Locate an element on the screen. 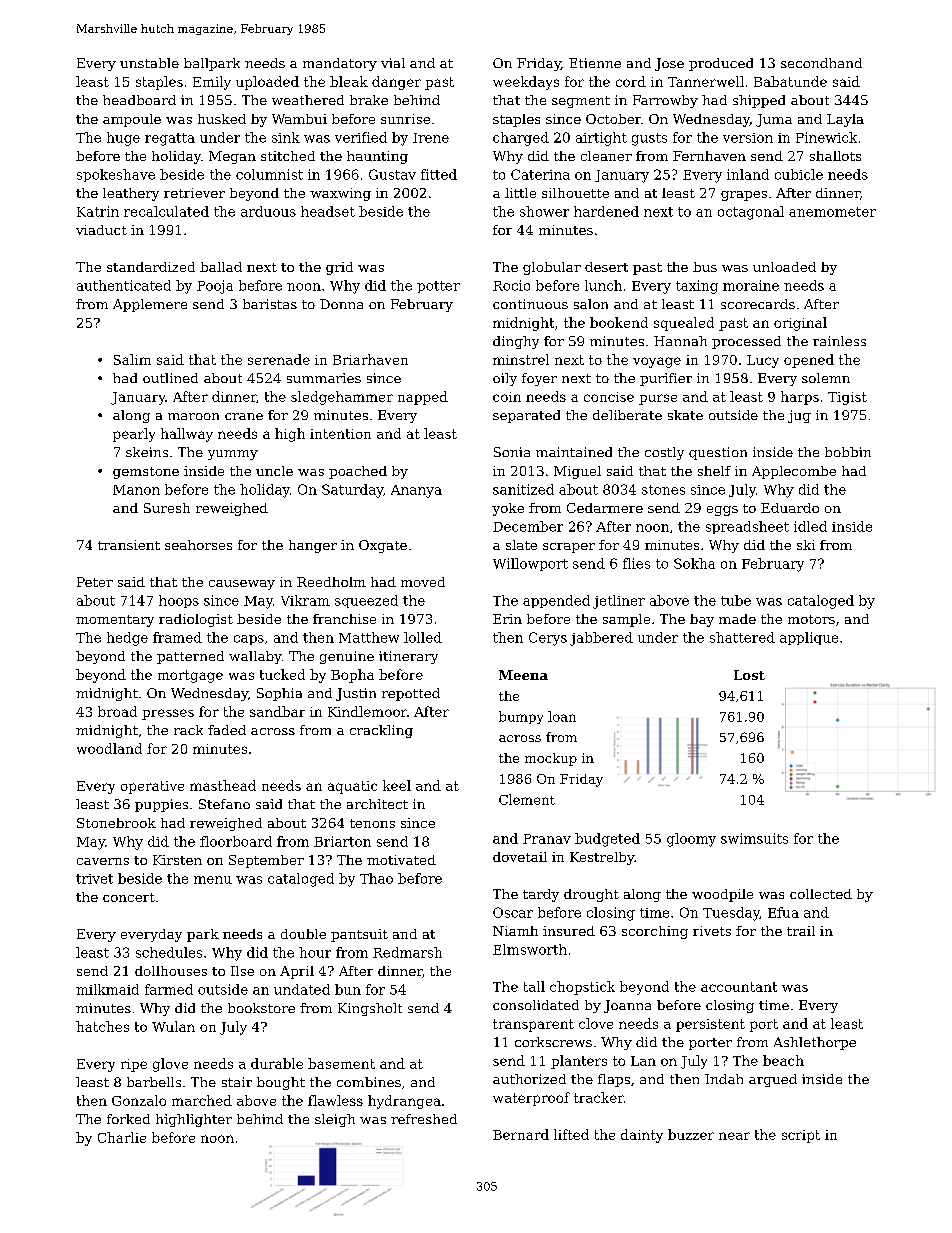  menu is located at coordinates (213, 880).
